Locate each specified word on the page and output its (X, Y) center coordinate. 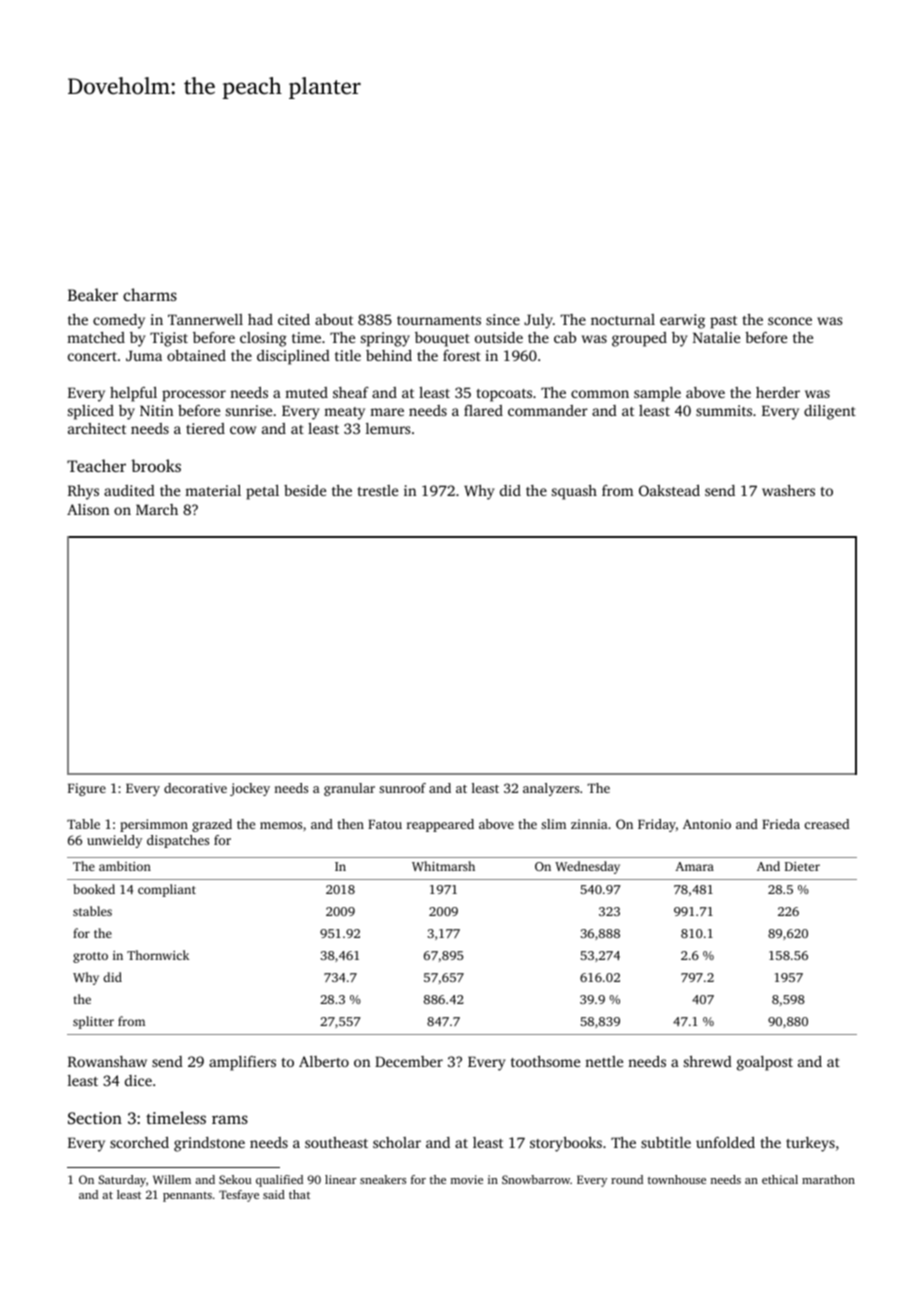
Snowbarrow (536, 1179)
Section (95, 1118)
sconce (790, 321)
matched (96, 337)
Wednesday (587, 867)
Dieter (802, 866)
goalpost (765, 1063)
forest (462, 355)
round (627, 1179)
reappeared (440, 825)
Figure (87, 789)
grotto (90, 957)
